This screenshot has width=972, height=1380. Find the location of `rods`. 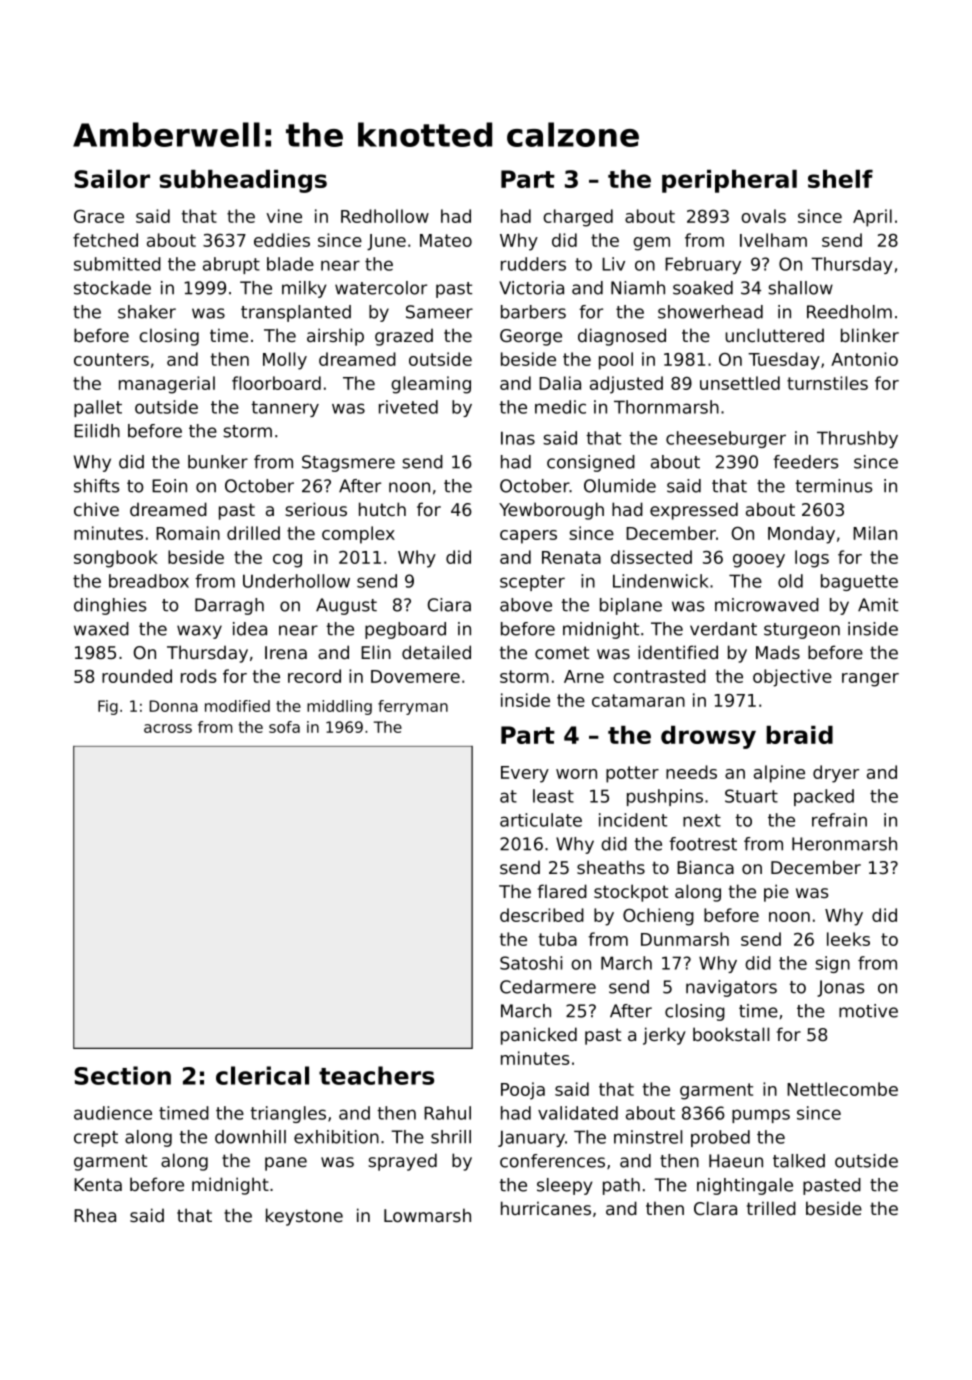

rods is located at coordinates (198, 676).
